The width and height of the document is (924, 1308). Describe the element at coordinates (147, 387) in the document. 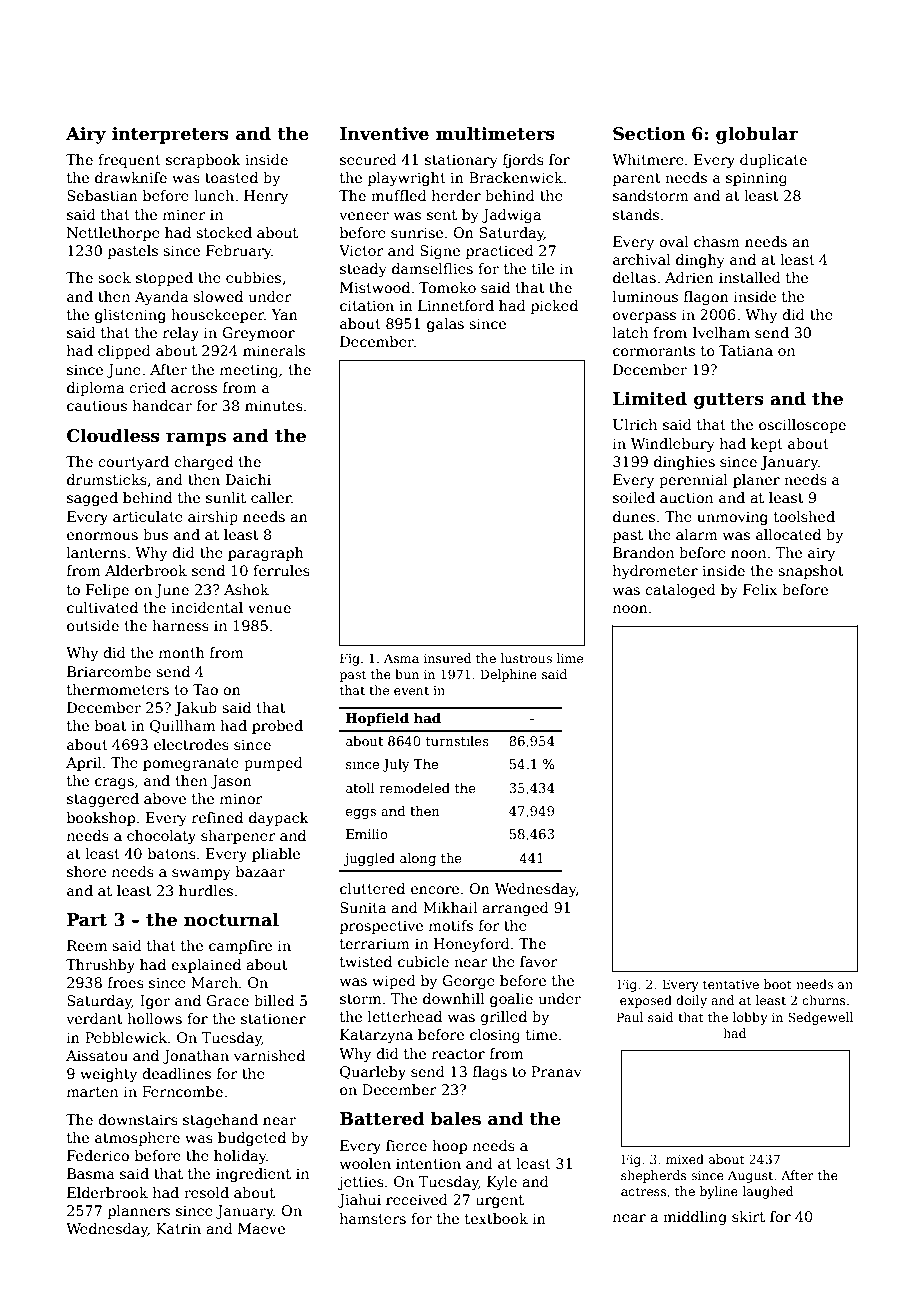

I see `cried` at that location.
